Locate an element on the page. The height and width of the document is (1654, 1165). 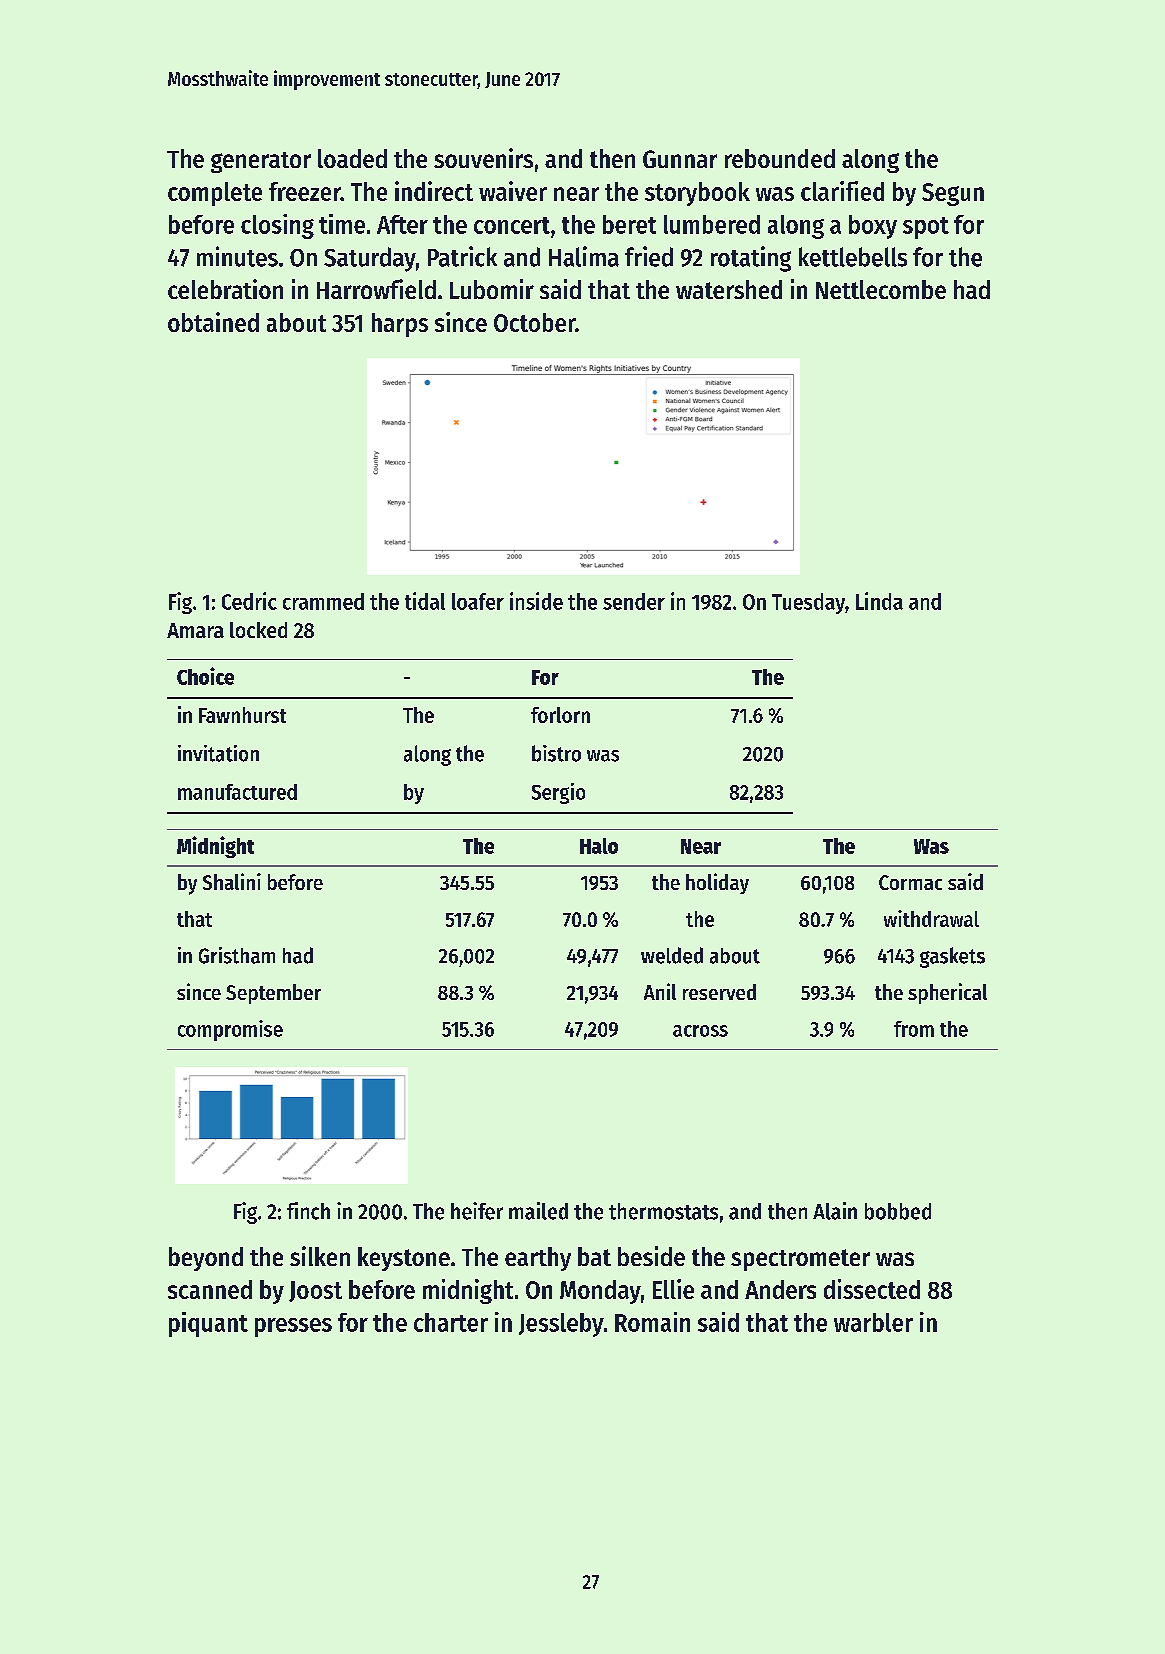
rebounded is located at coordinates (780, 158).
